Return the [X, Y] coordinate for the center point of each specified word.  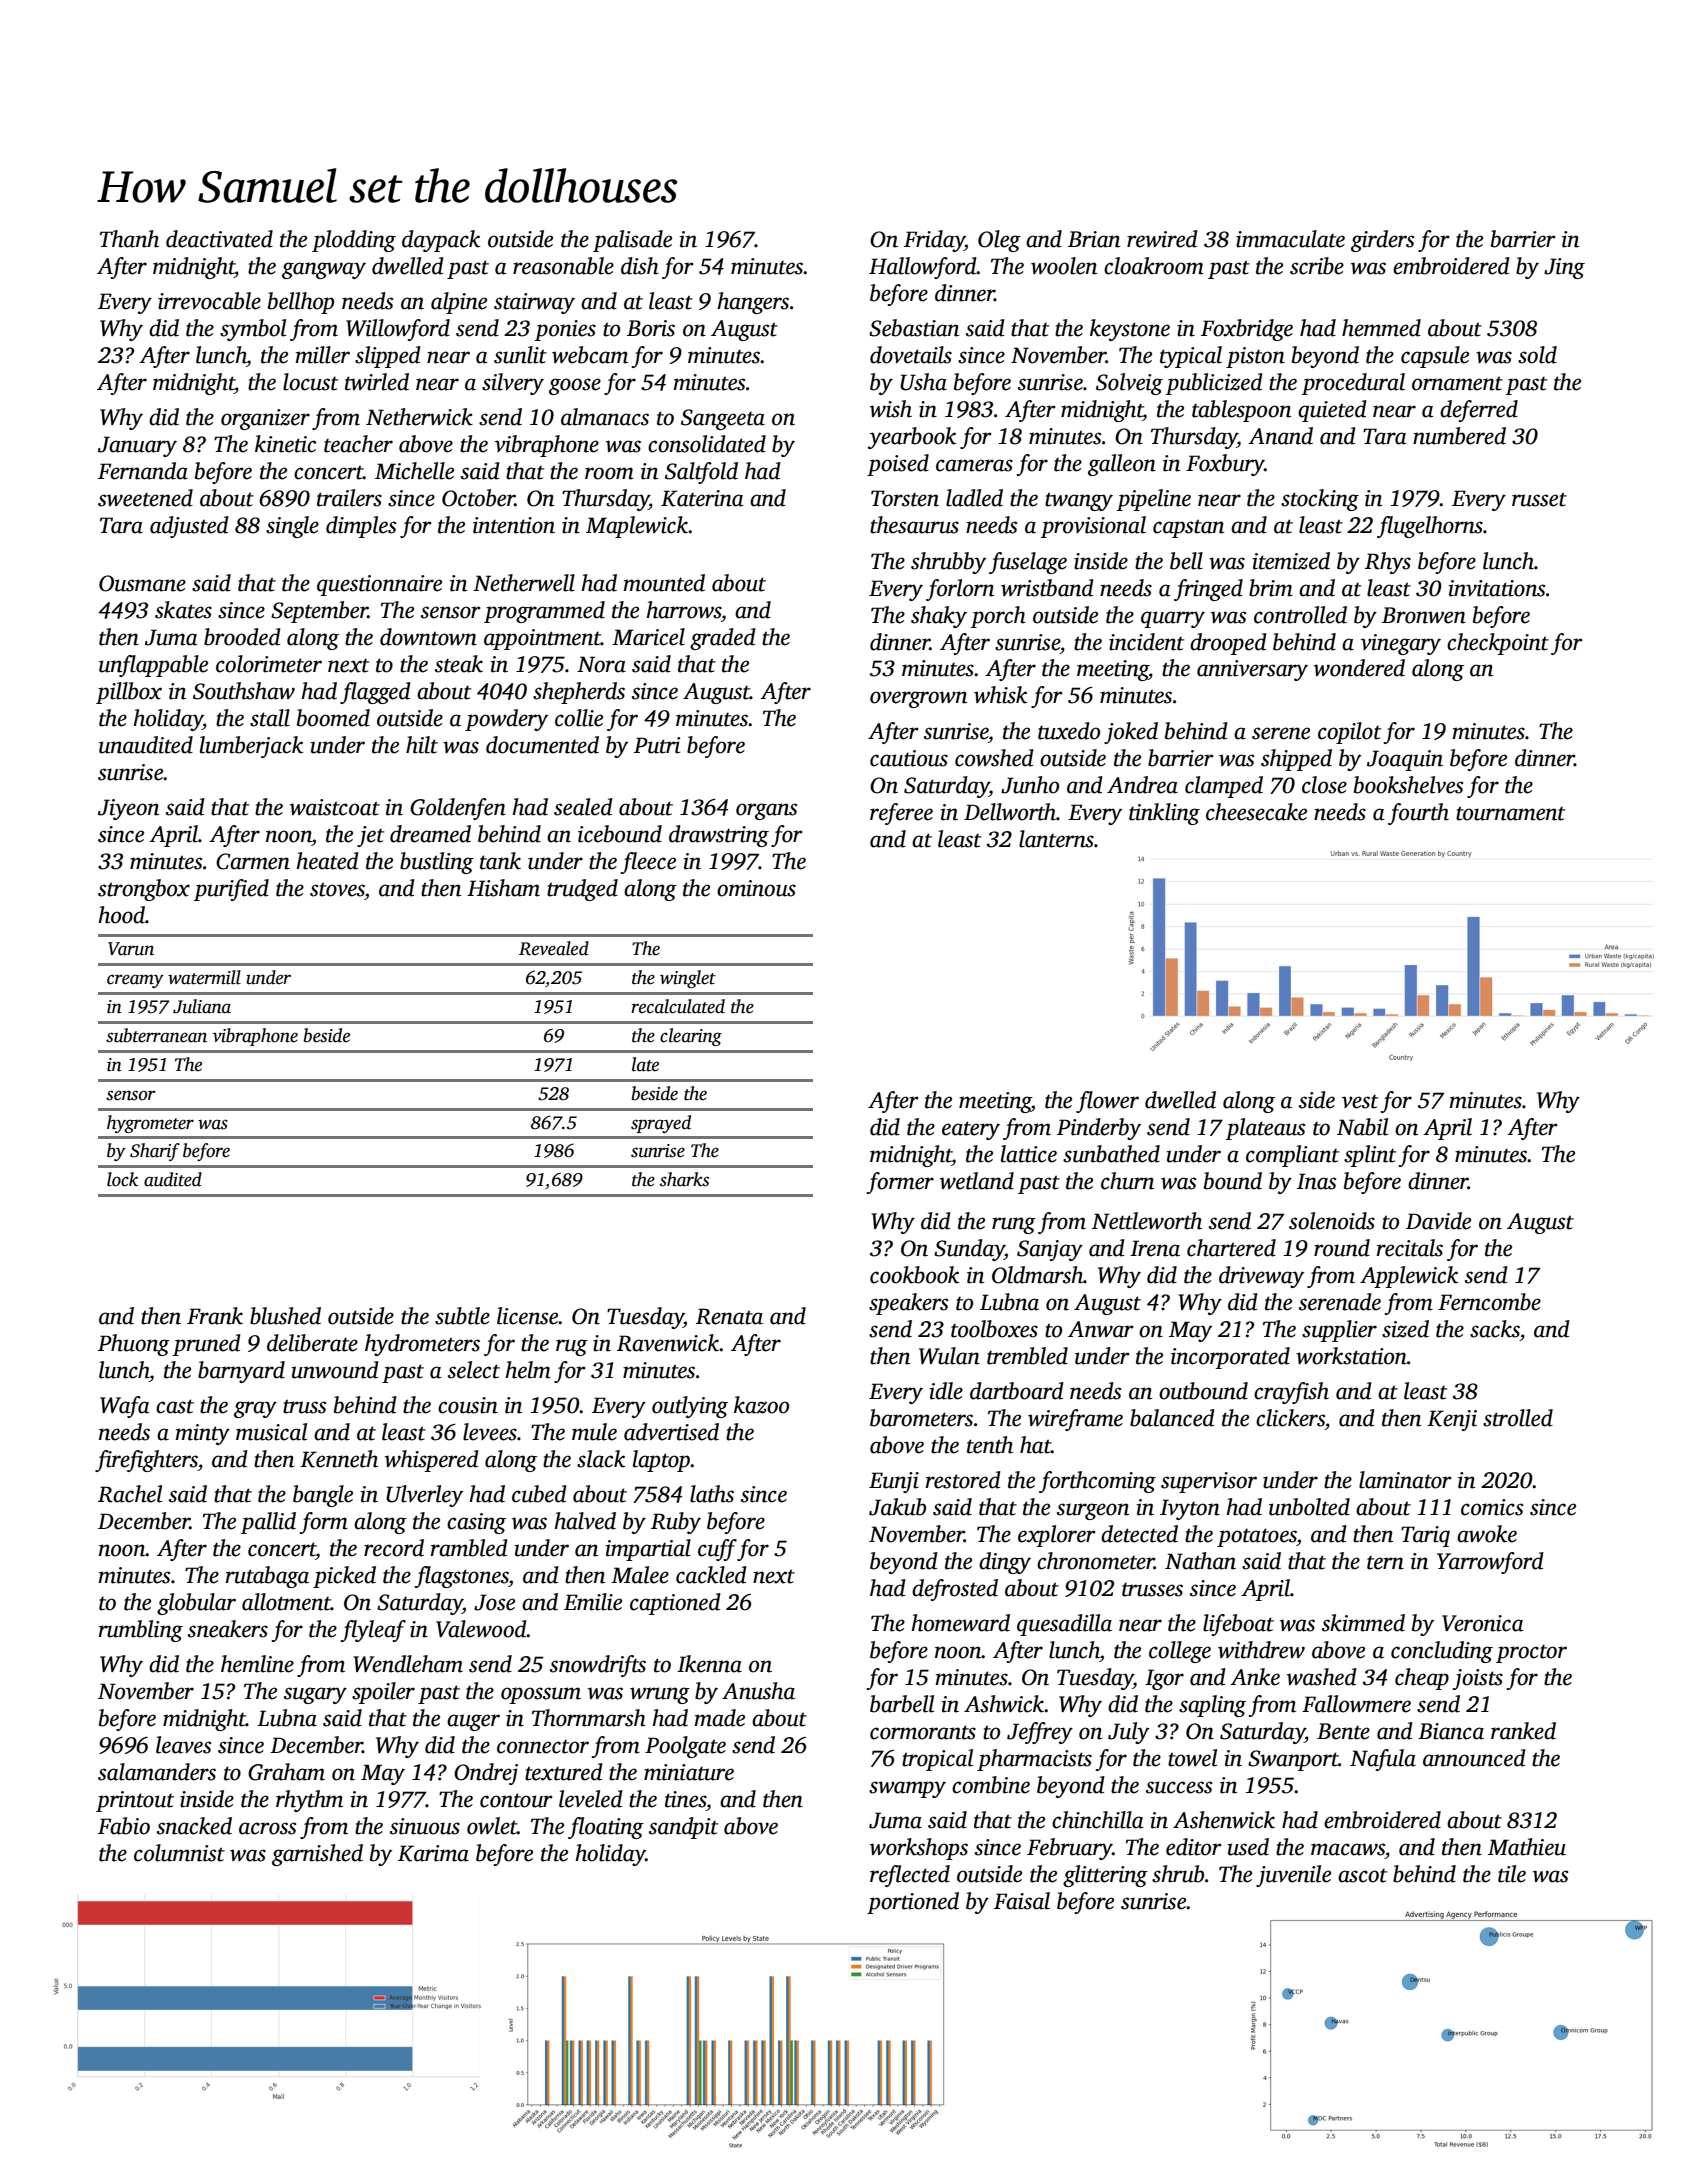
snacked [194, 1826]
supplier [1339, 1331]
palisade [632, 241]
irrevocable [209, 301]
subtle [462, 1316]
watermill [204, 977]
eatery [971, 1130]
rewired [1162, 239]
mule [594, 1432]
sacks [1495, 1329]
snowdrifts [598, 1666]
